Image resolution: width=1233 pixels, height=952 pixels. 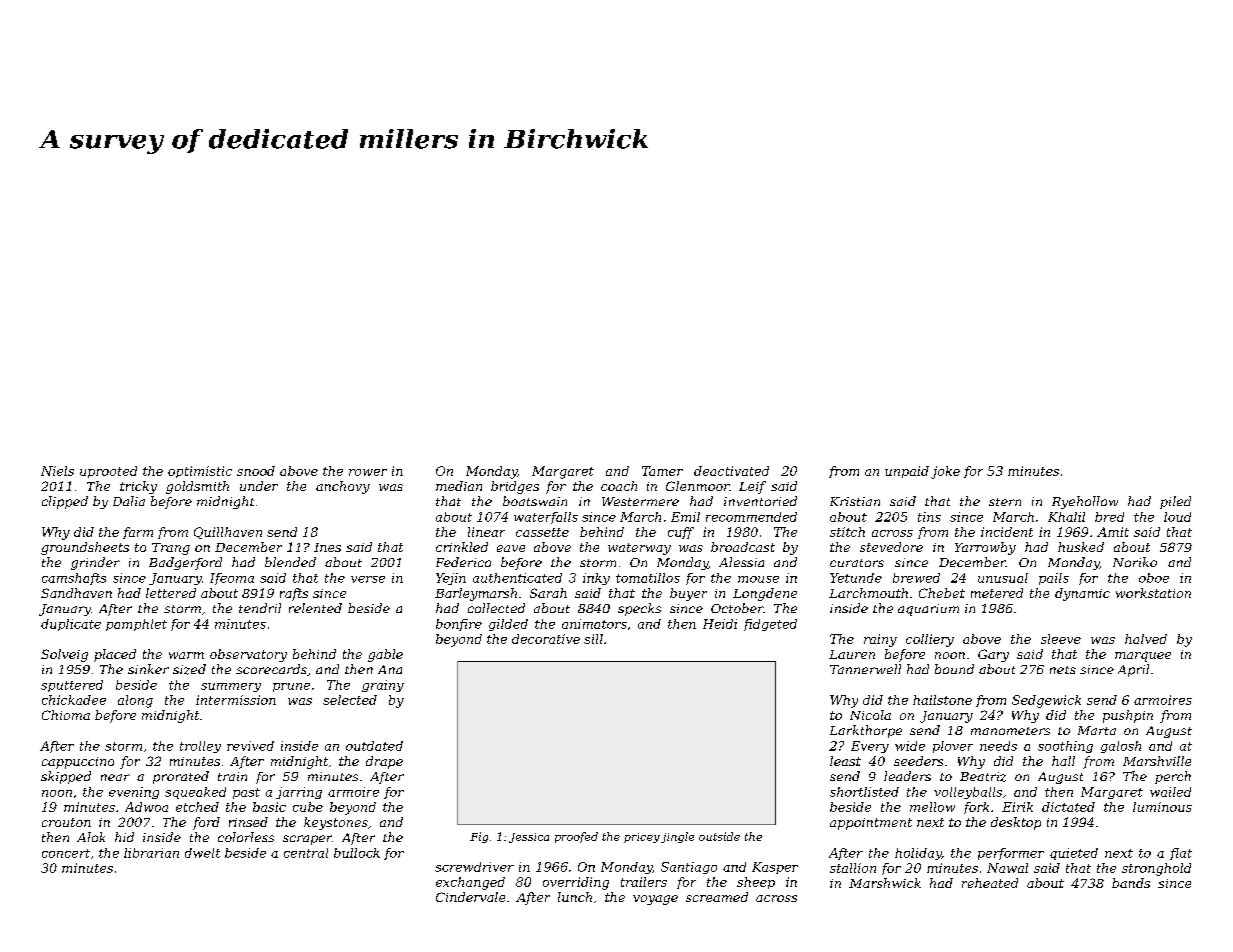 What do you see at coordinates (232, 776) in the screenshot?
I see `train` at bounding box center [232, 776].
